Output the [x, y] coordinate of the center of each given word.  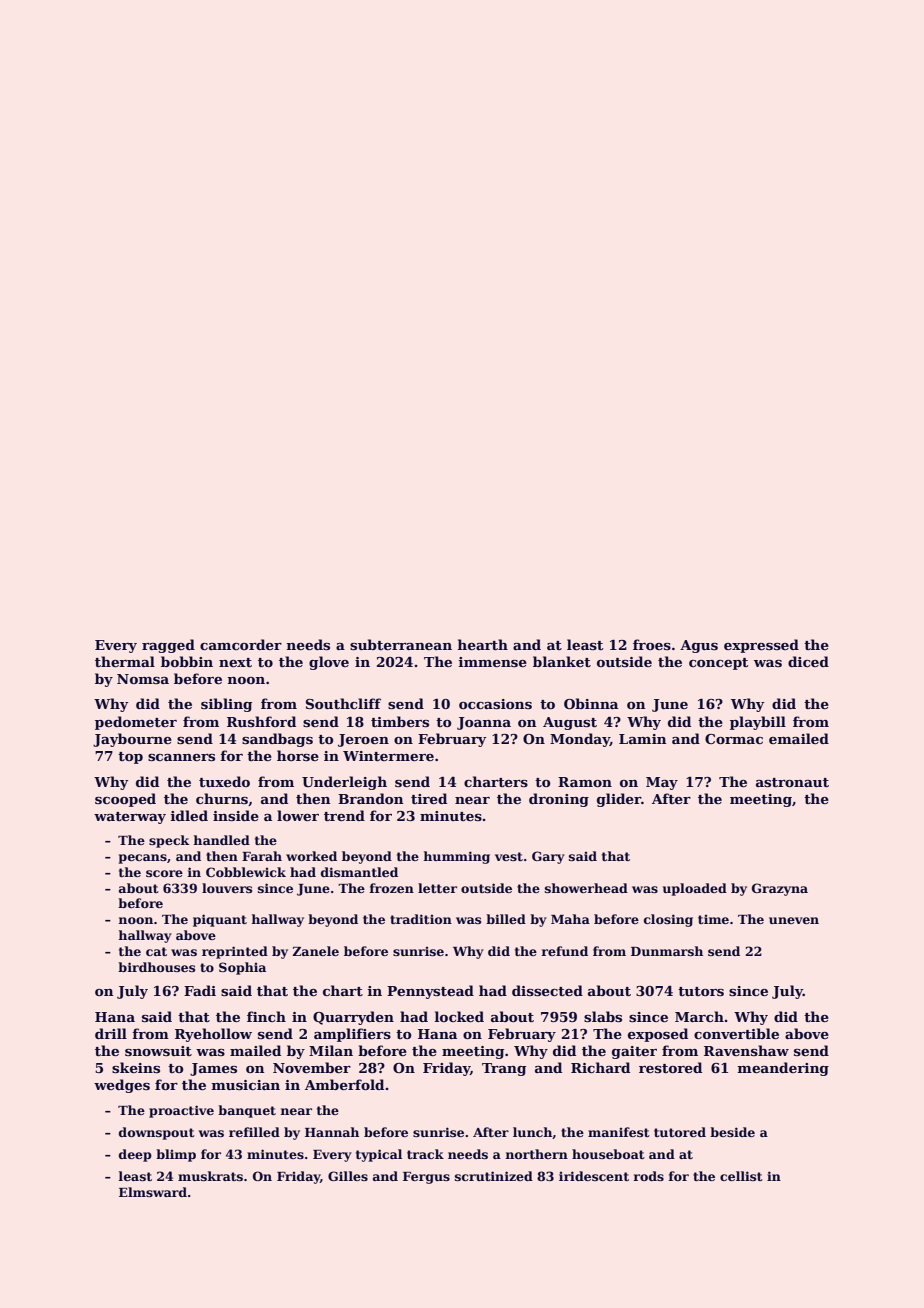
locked [459, 1016]
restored [670, 1067]
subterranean [401, 644]
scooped [125, 800]
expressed [761, 646]
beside [732, 1132]
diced [808, 661]
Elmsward [153, 1192]
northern [536, 1154]
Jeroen [363, 740]
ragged [168, 646]
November [312, 1067]
